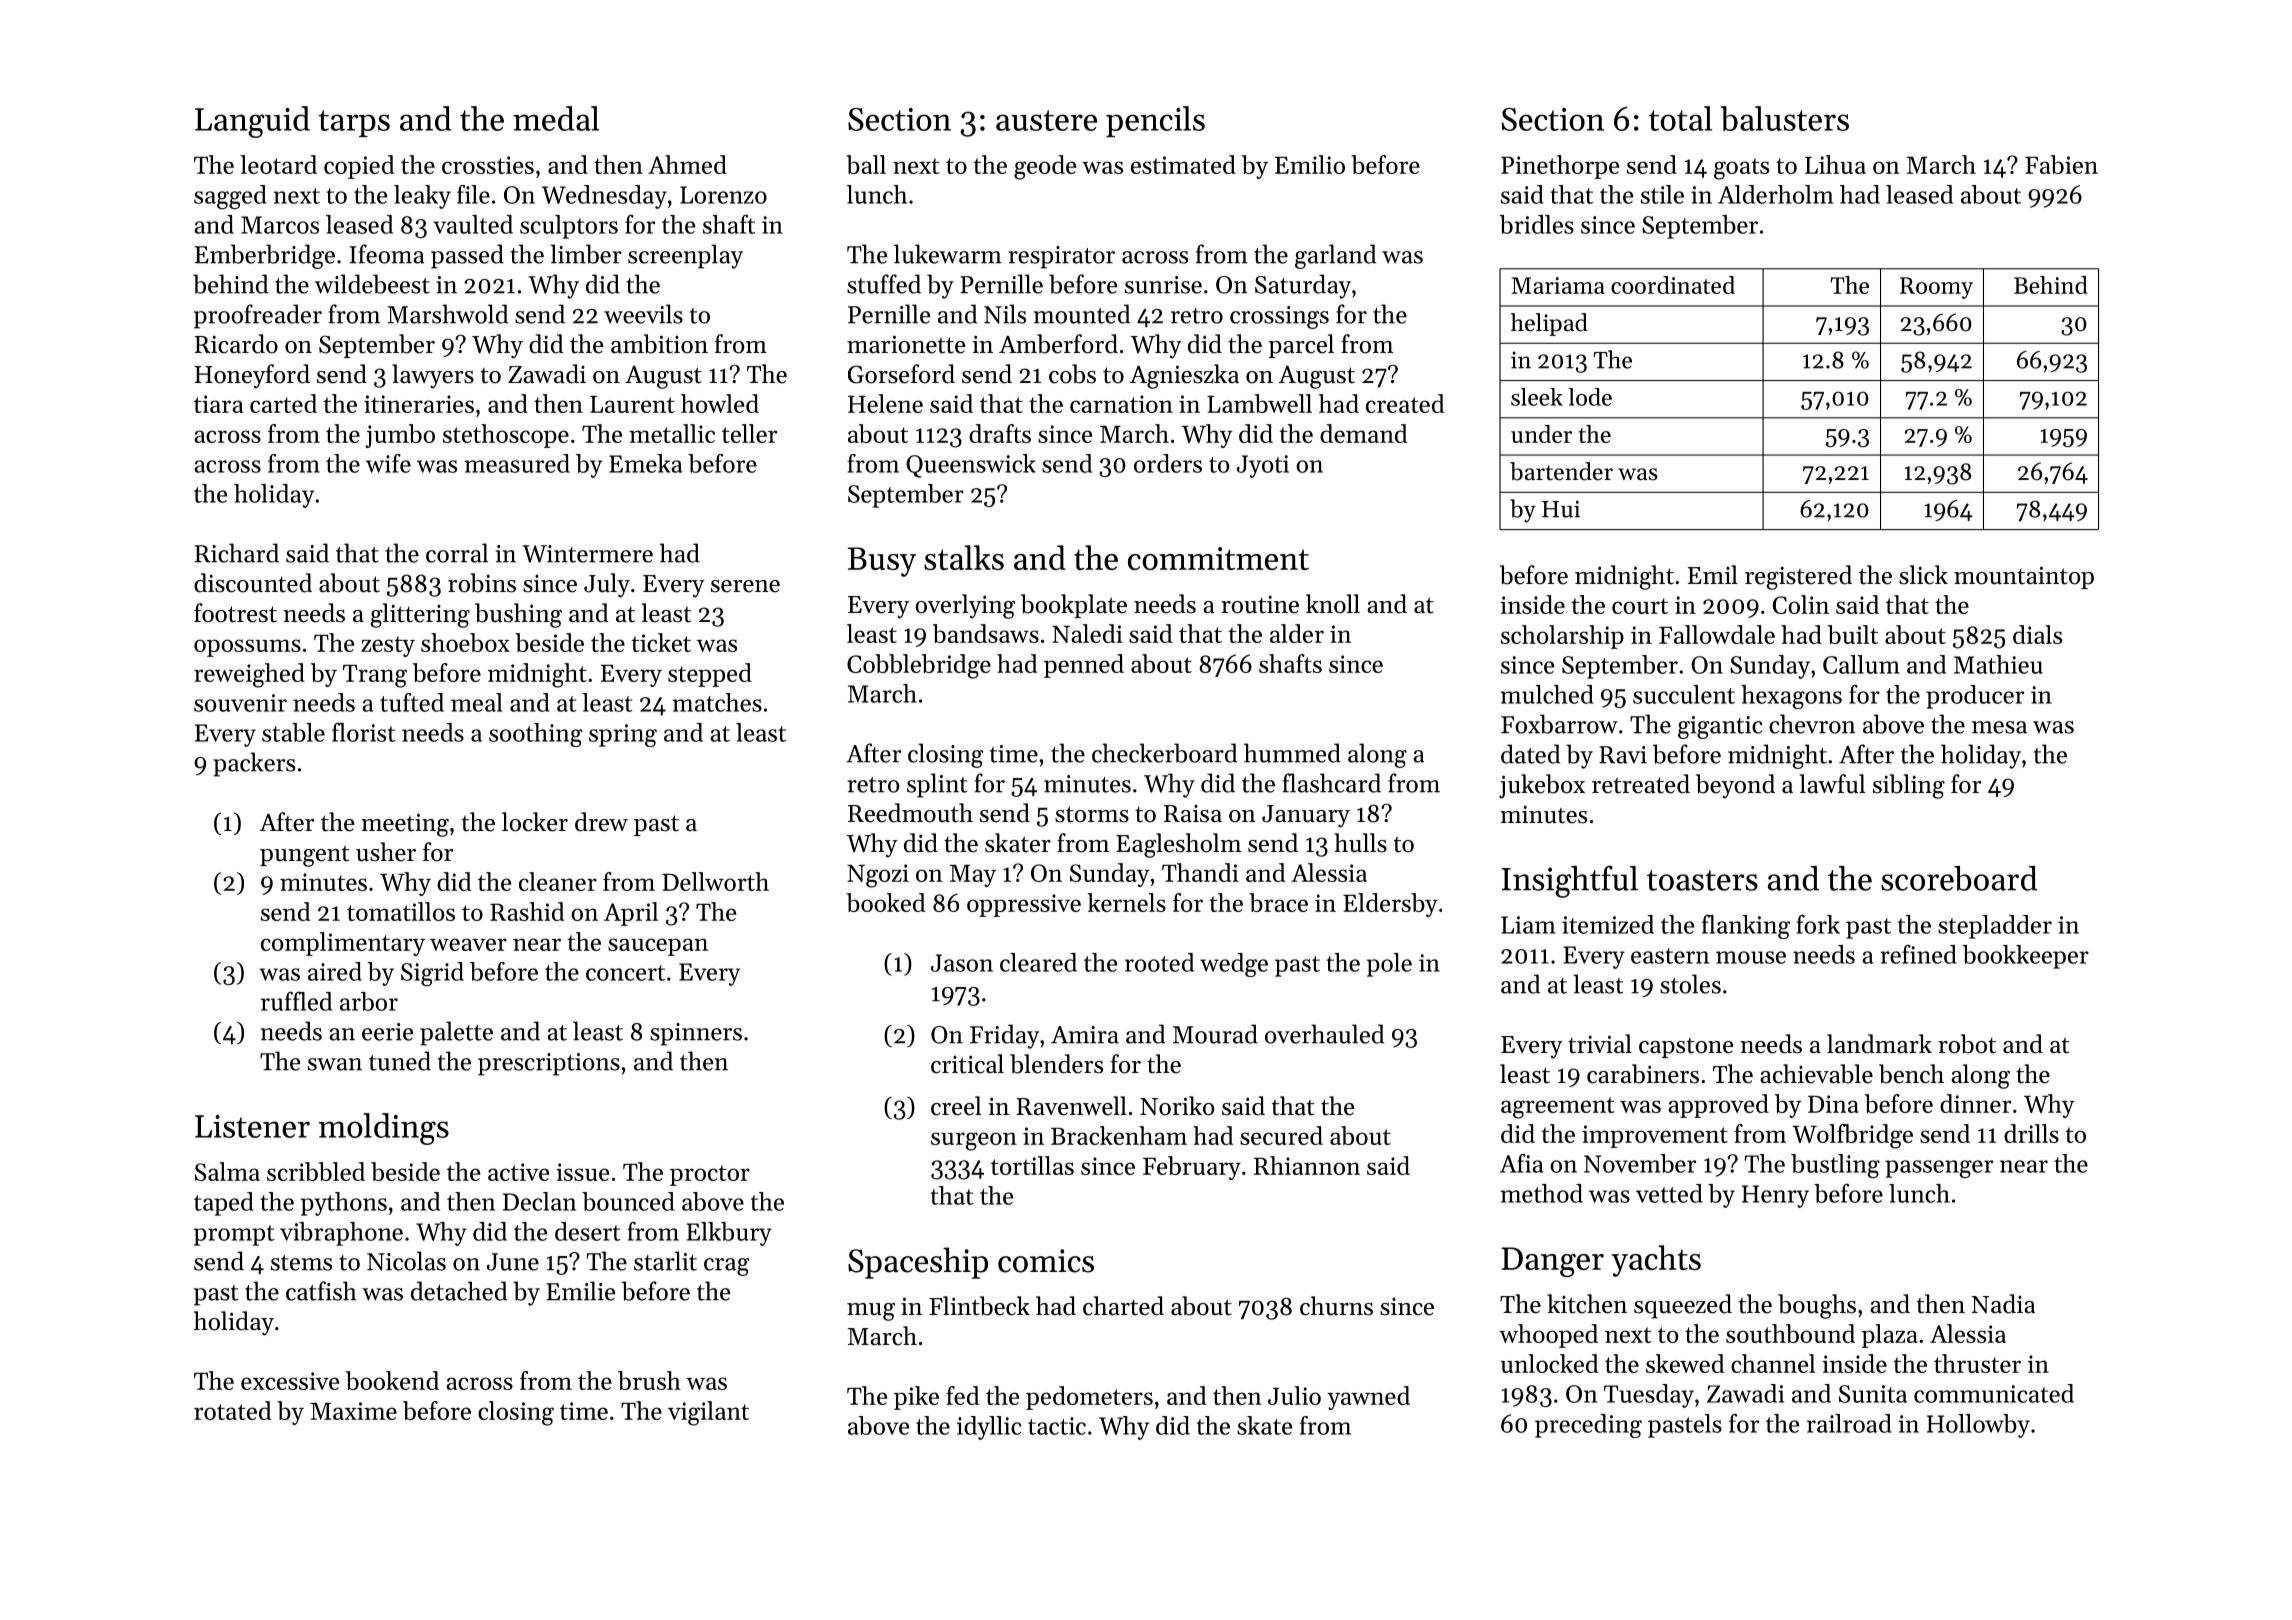  Describe the element at coordinates (1335, 256) in the page. I see `garland` at that location.
